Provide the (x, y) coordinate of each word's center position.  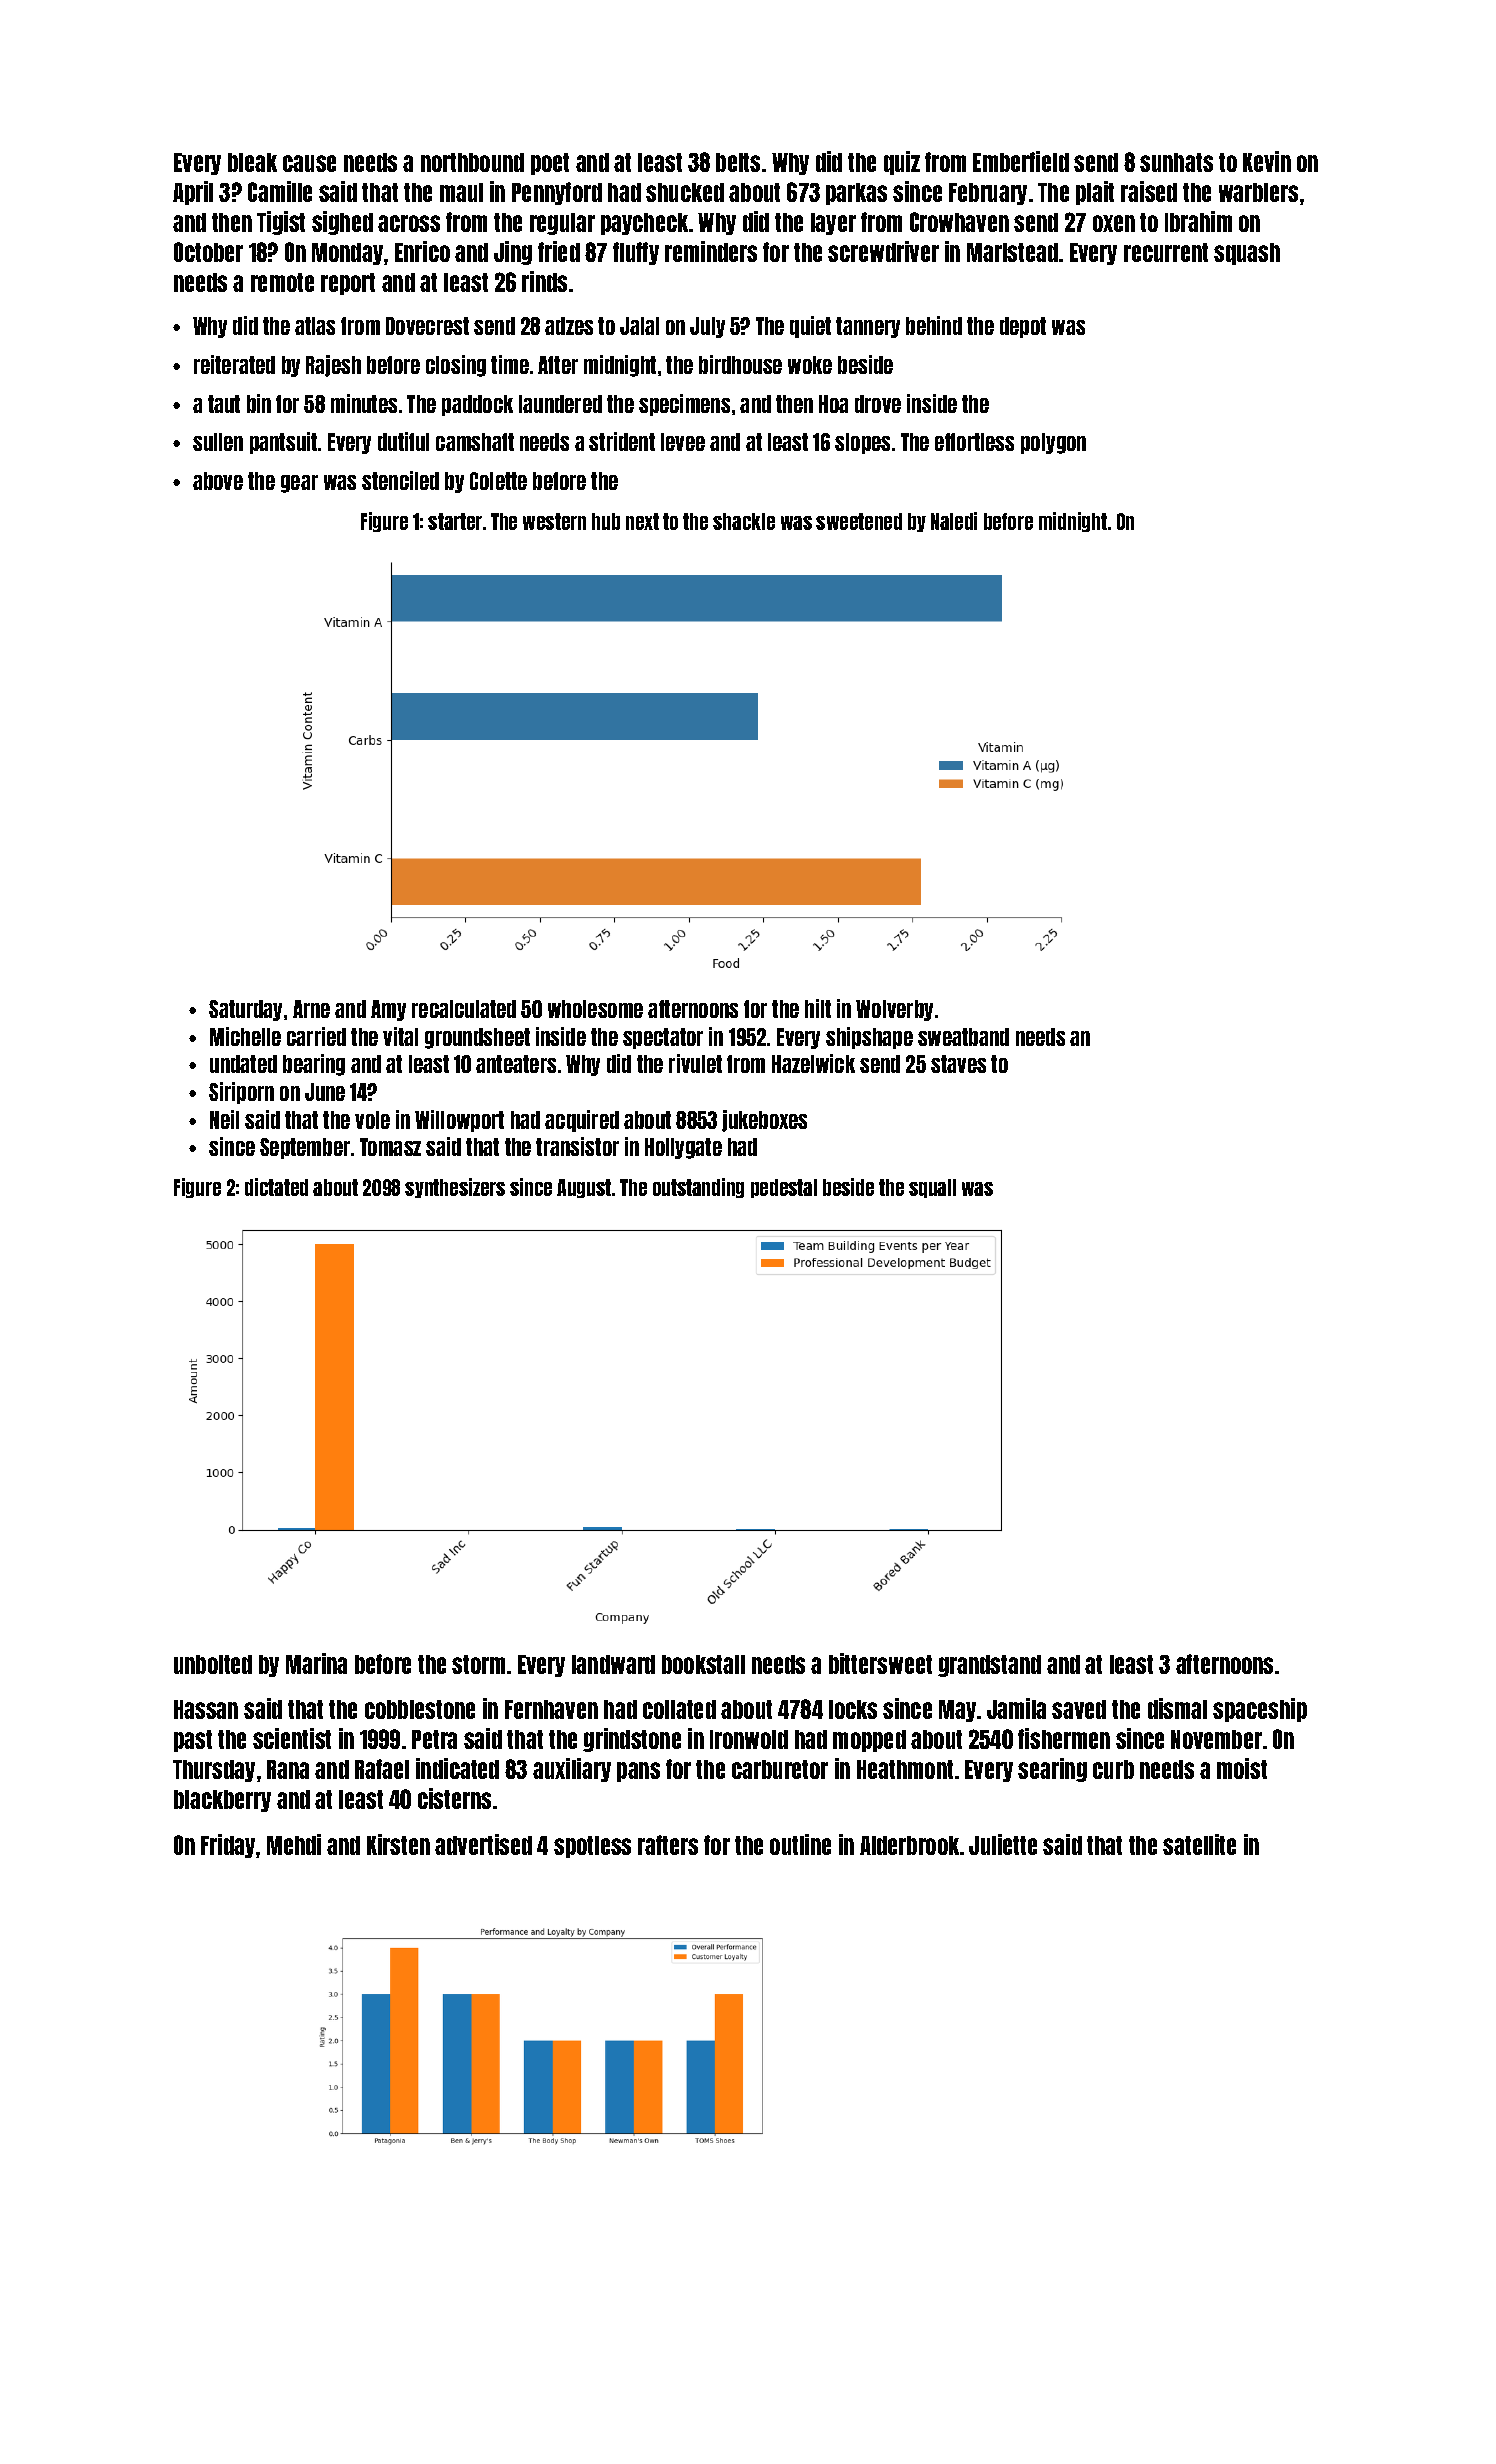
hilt (818, 1008)
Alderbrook (909, 1845)
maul (461, 192)
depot (1023, 327)
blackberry (222, 1801)
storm (478, 1664)
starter (455, 521)
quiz (902, 163)
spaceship (1260, 1710)
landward (613, 1664)
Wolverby (894, 1010)
